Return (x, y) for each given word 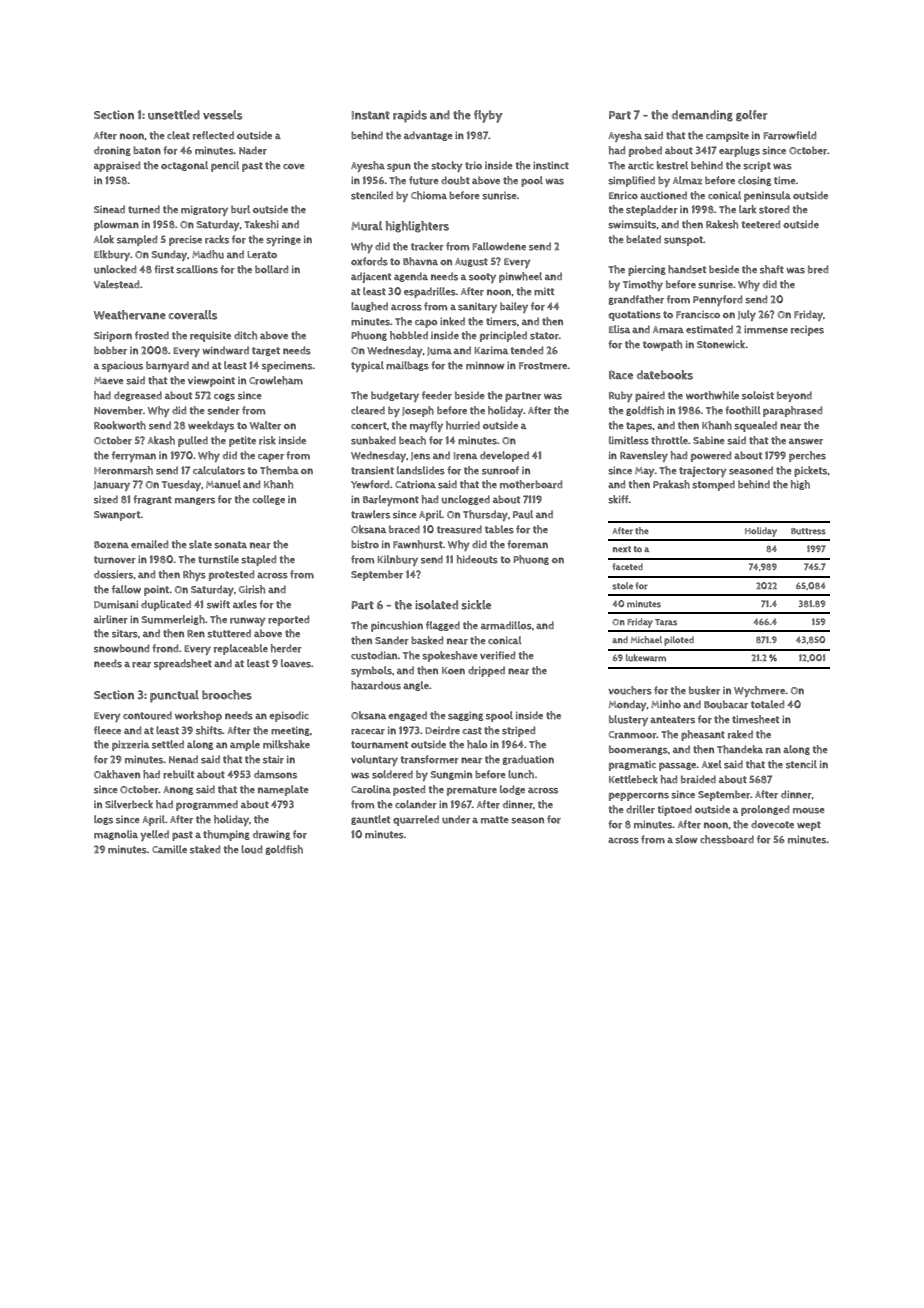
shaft (772, 269)
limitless (629, 440)
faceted (628, 566)
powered (711, 456)
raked (740, 734)
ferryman (134, 456)
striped (518, 731)
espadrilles (430, 292)
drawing (271, 835)
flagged (443, 626)
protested (231, 575)
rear (141, 664)
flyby (488, 116)
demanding (702, 116)
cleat (178, 135)
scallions (197, 269)
